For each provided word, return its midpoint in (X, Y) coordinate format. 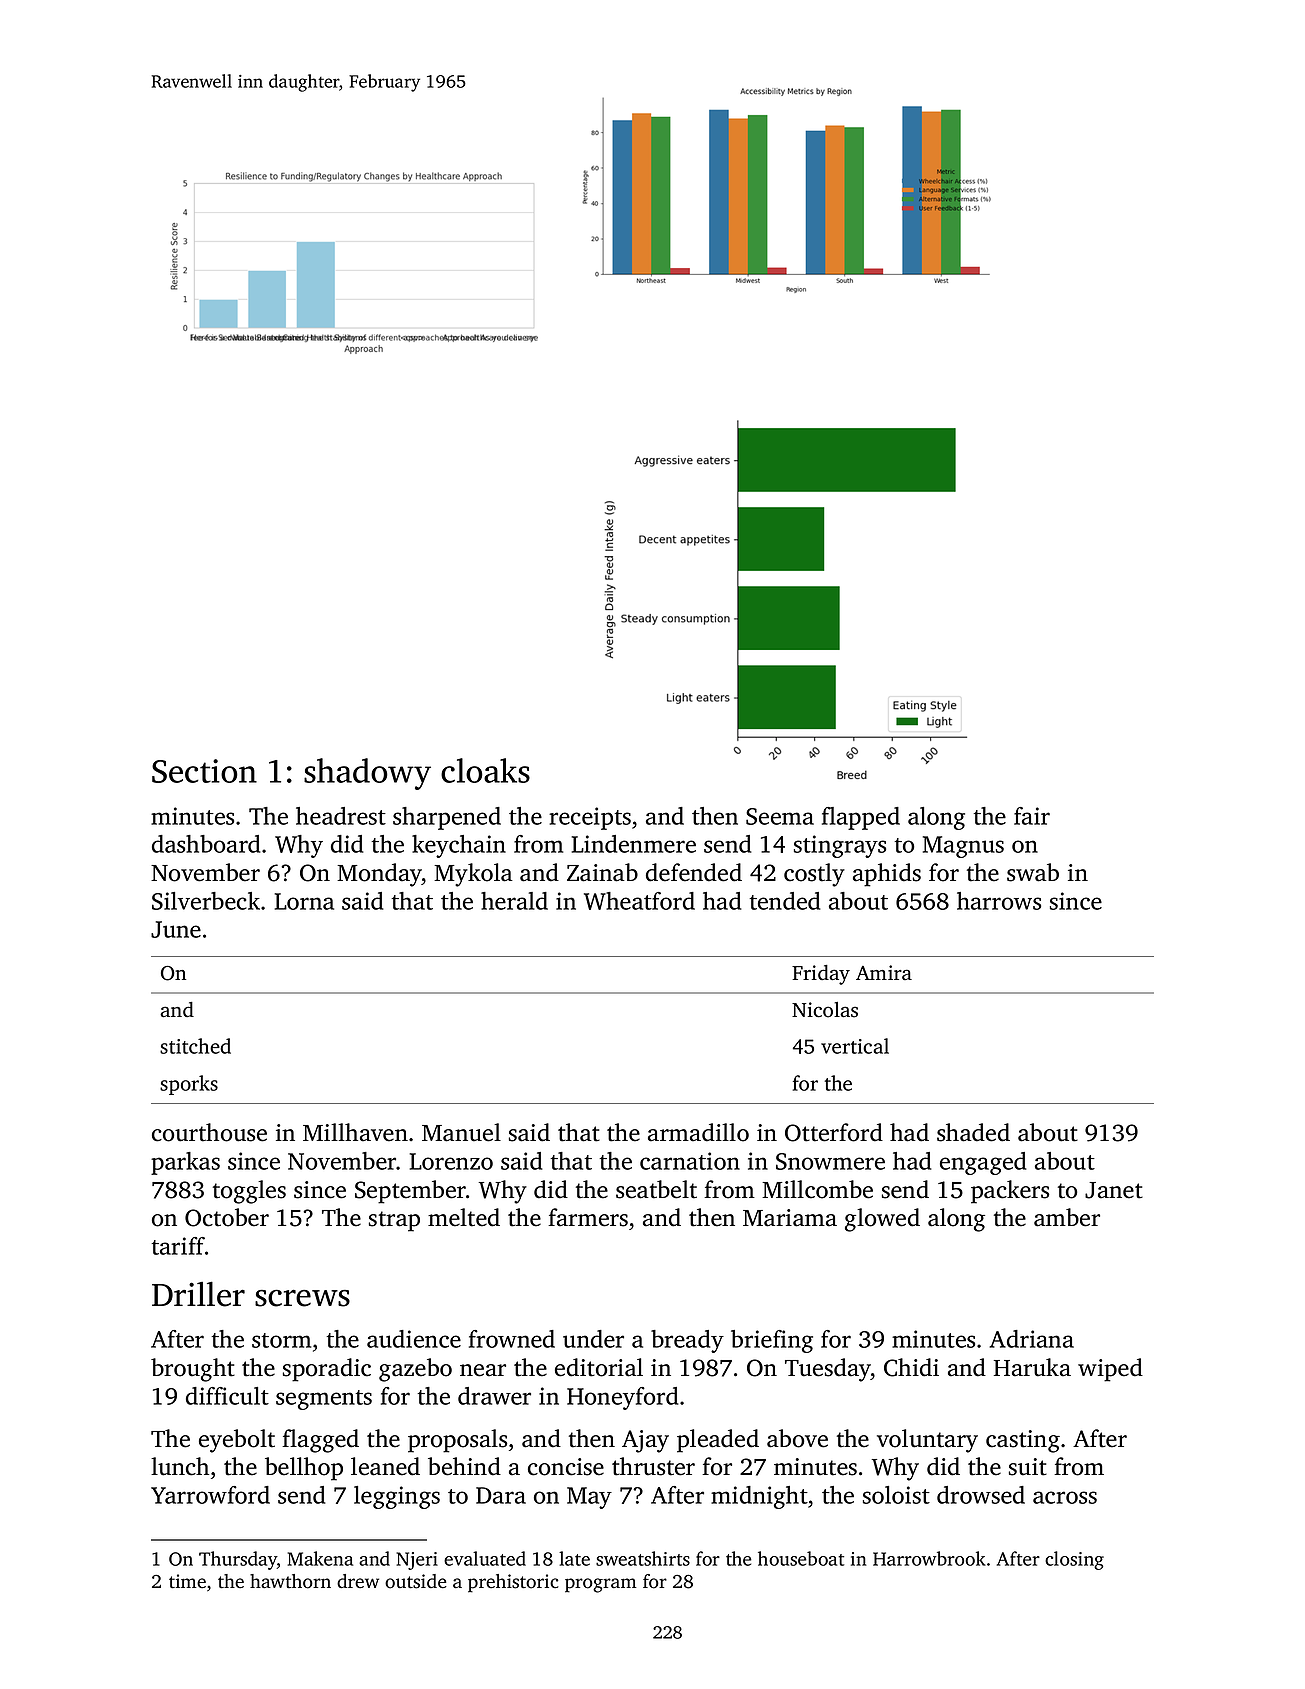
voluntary (927, 1441)
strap (394, 1221)
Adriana (1032, 1339)
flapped (861, 818)
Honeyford (622, 1398)
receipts (590, 818)
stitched (195, 1046)
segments (324, 1400)
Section (204, 771)
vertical (855, 1046)
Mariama (790, 1218)
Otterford (834, 1132)
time (187, 1581)
